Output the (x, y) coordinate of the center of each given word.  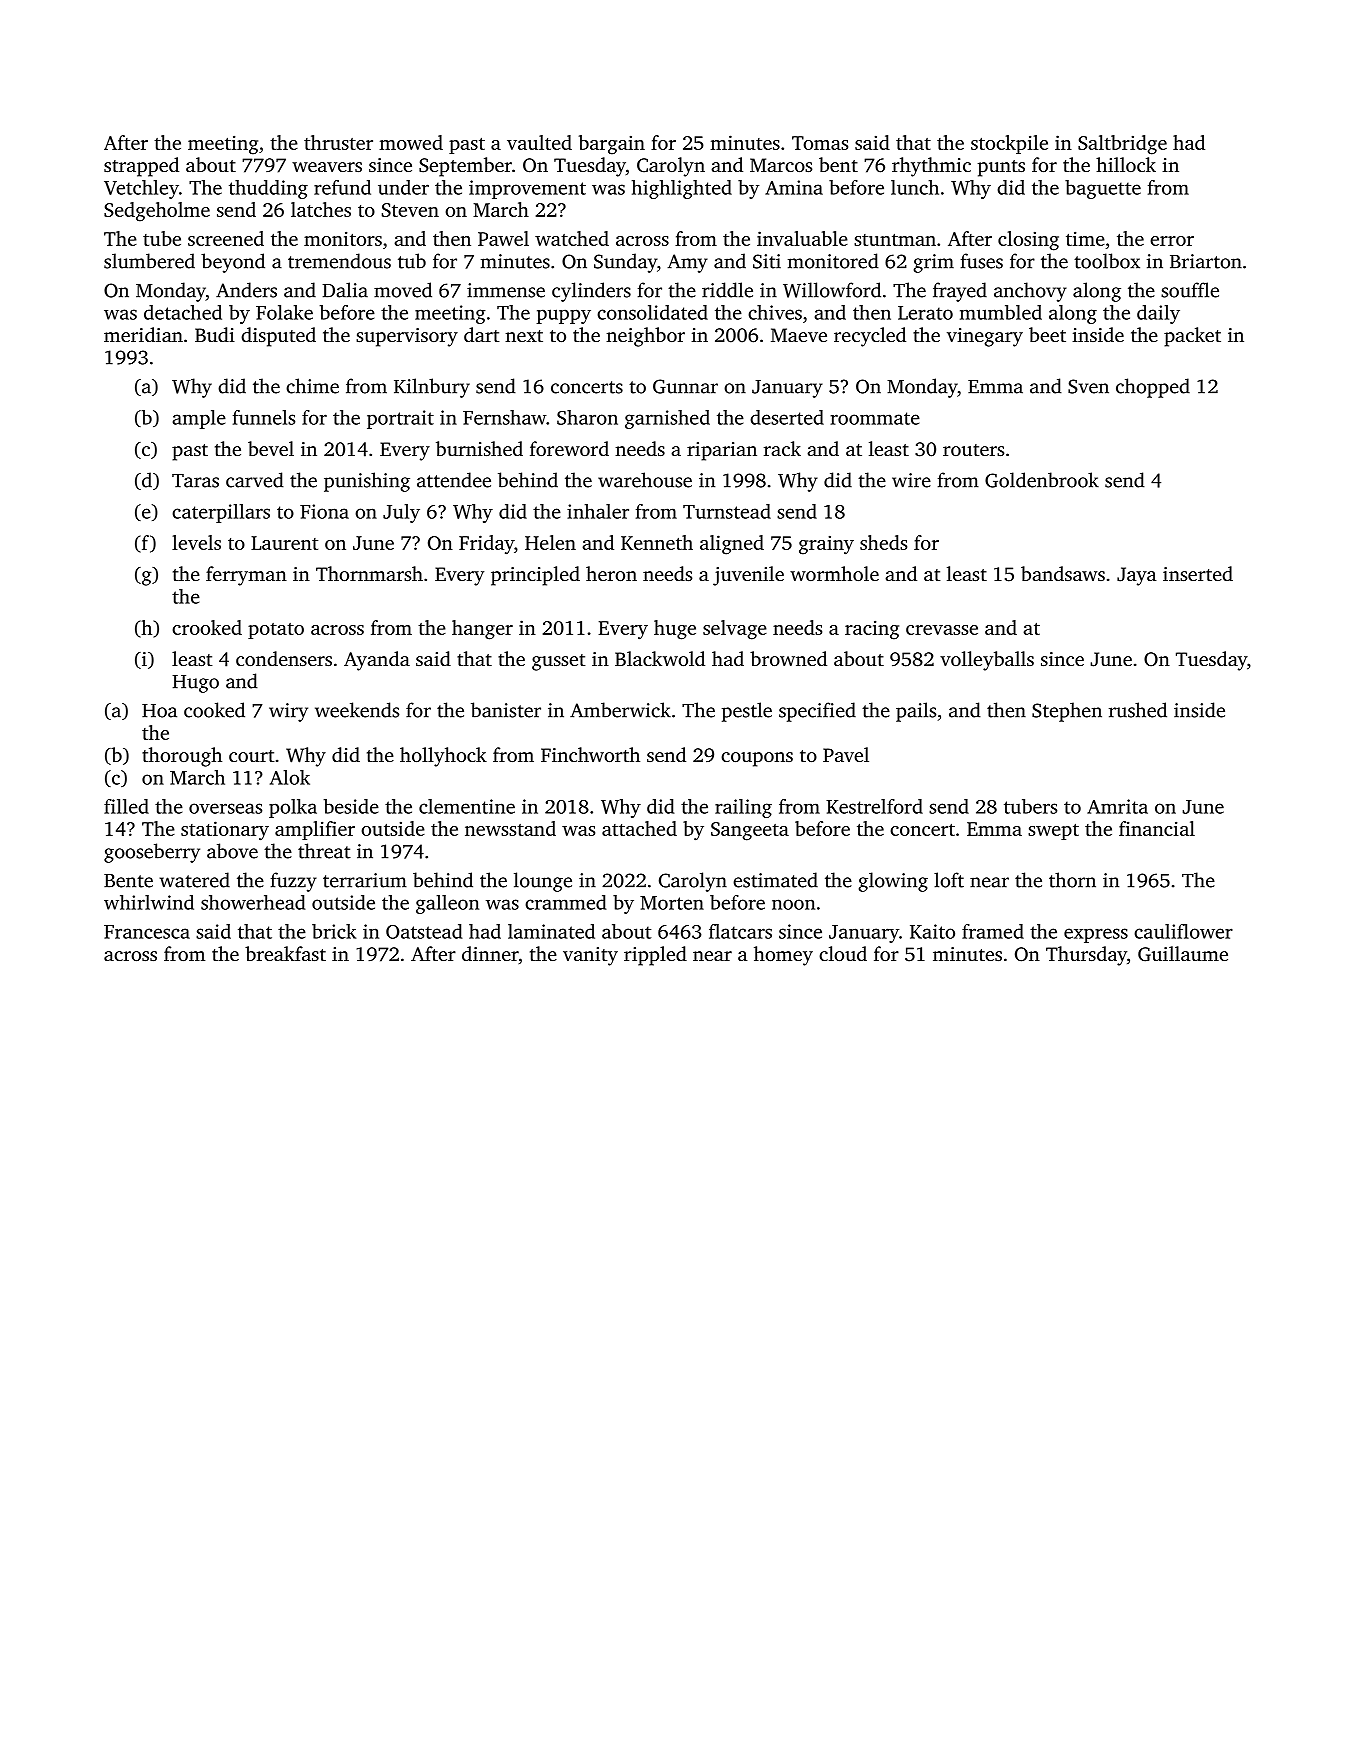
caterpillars (221, 513)
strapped (141, 167)
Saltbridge (1122, 145)
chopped (1153, 388)
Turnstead (727, 511)
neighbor (645, 337)
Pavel (846, 754)
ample (199, 419)
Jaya (1137, 576)
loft (949, 880)
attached (639, 828)
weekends (357, 710)
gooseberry (152, 853)
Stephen (1067, 712)
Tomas (820, 143)
